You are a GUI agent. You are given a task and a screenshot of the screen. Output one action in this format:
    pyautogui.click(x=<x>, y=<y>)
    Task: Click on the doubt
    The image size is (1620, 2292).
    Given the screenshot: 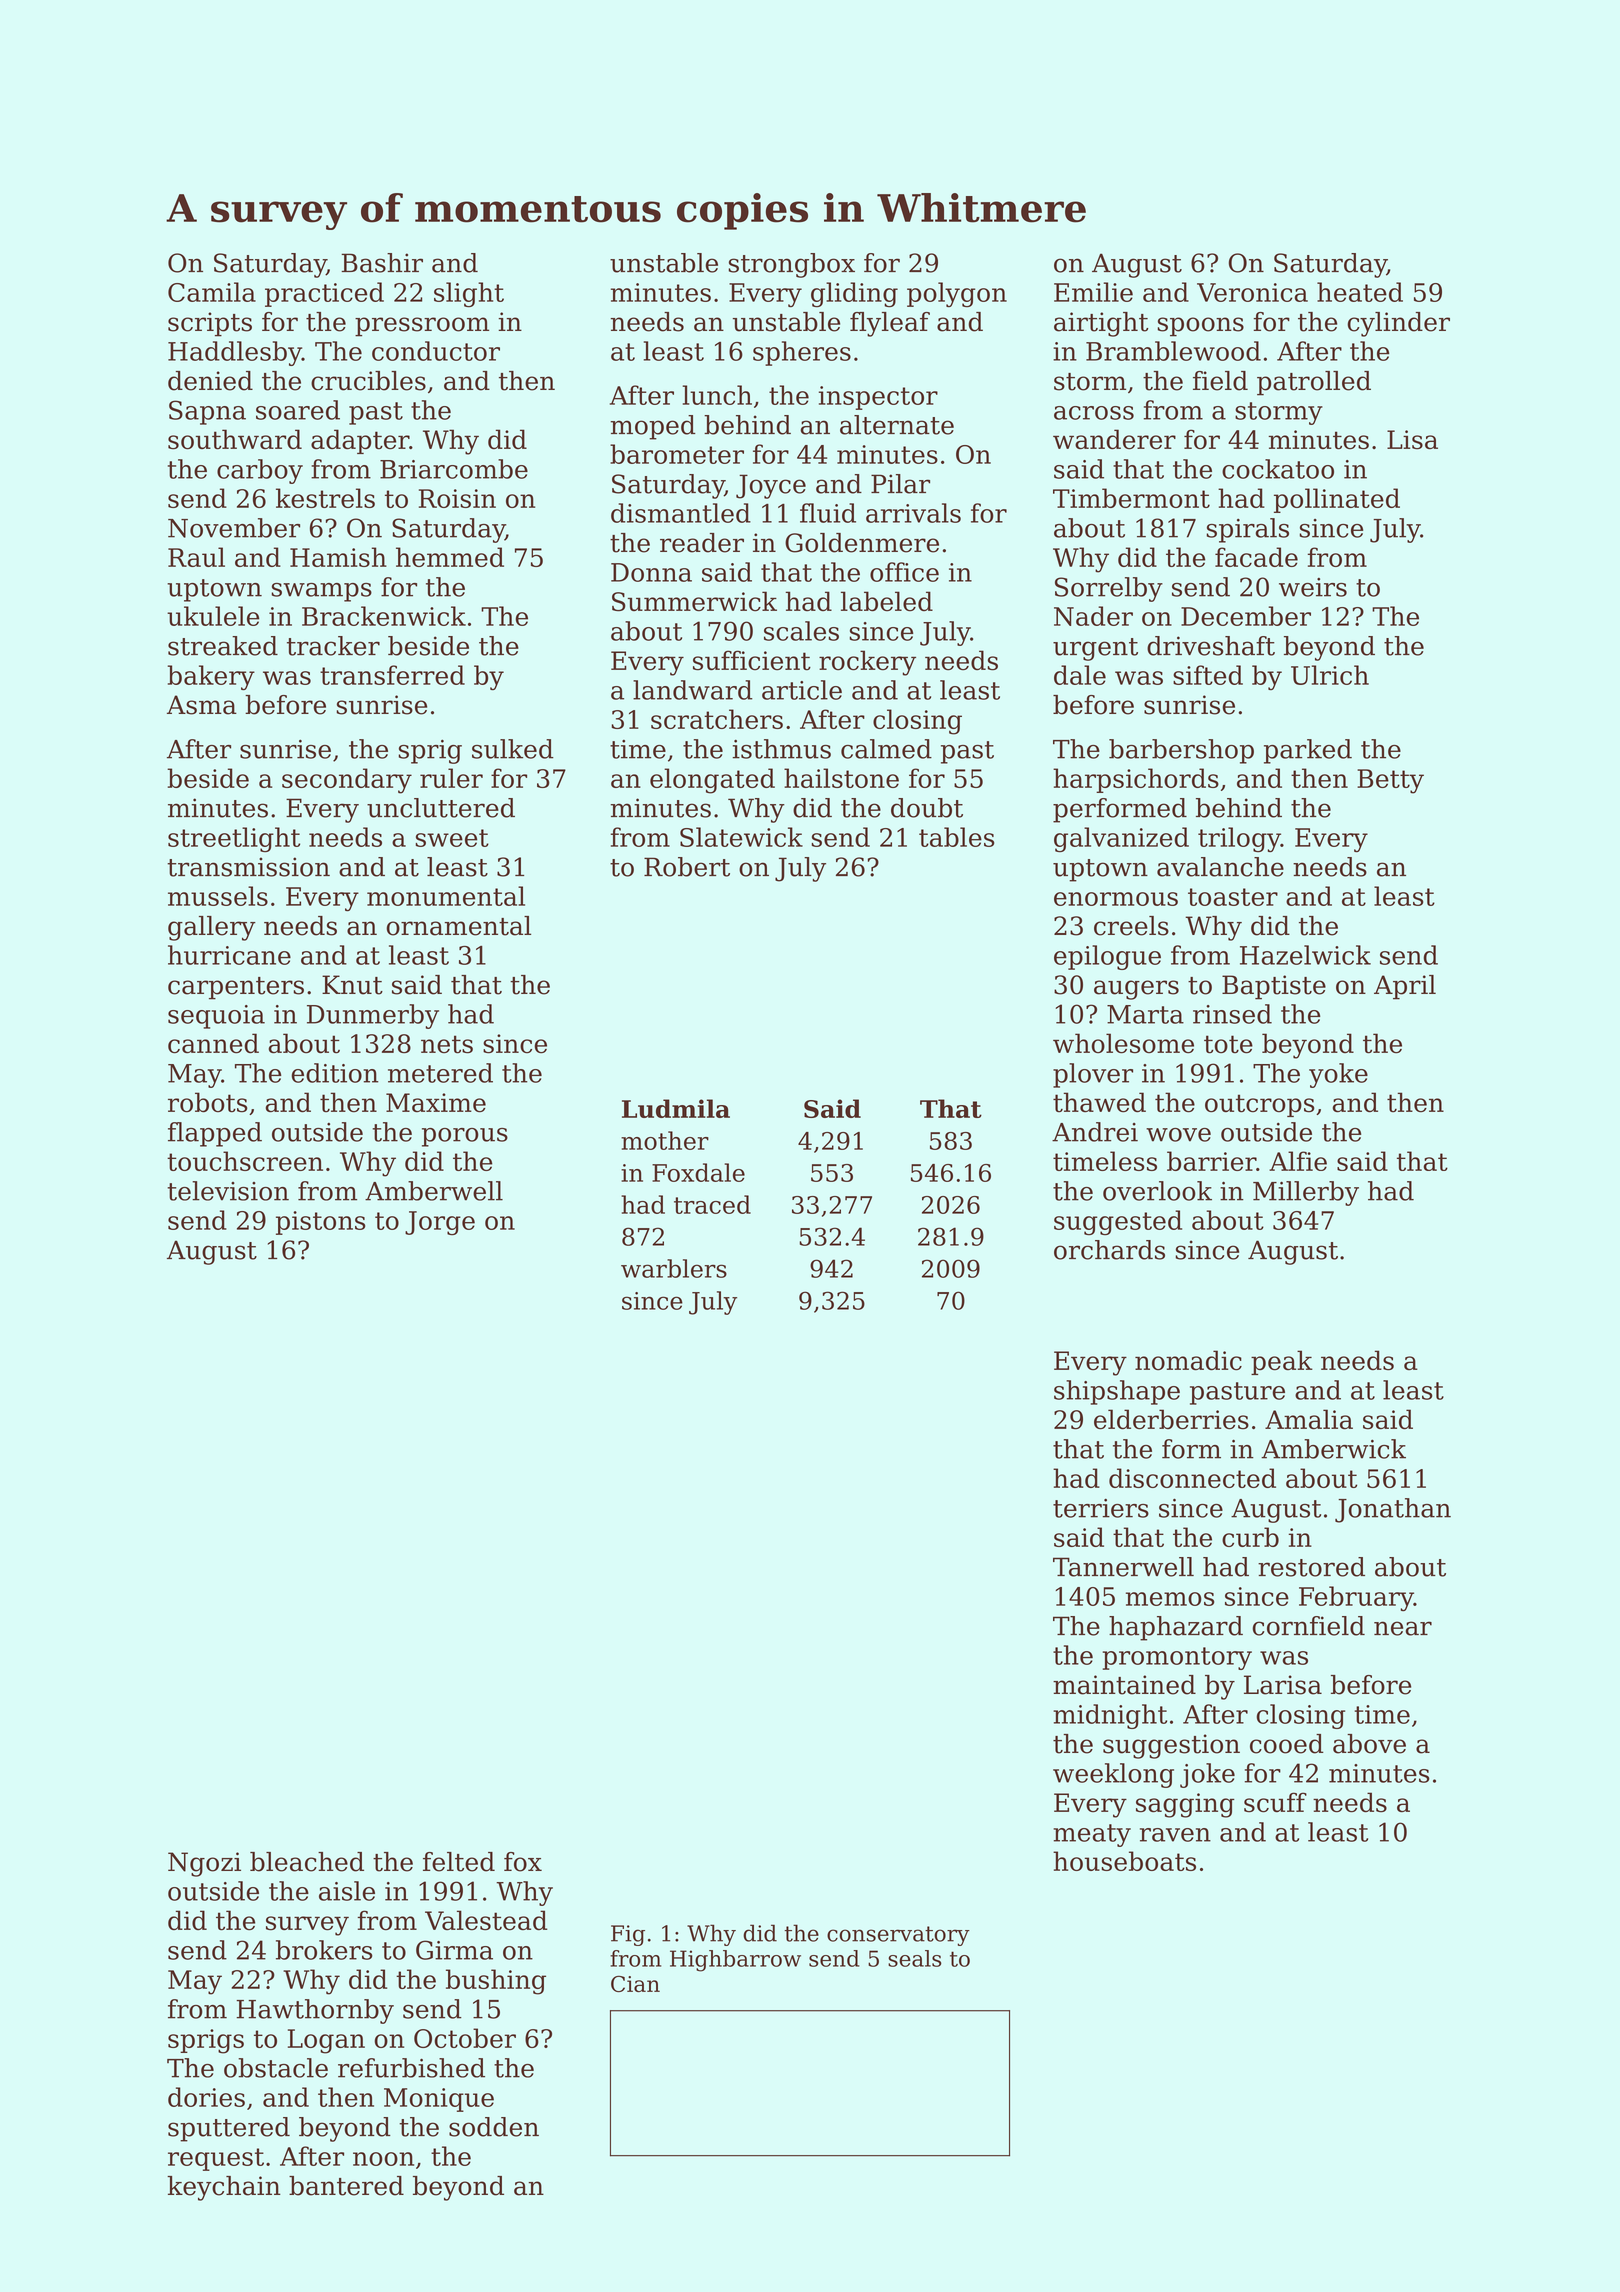 What is the action you would take?
    pyautogui.click(x=927, y=808)
